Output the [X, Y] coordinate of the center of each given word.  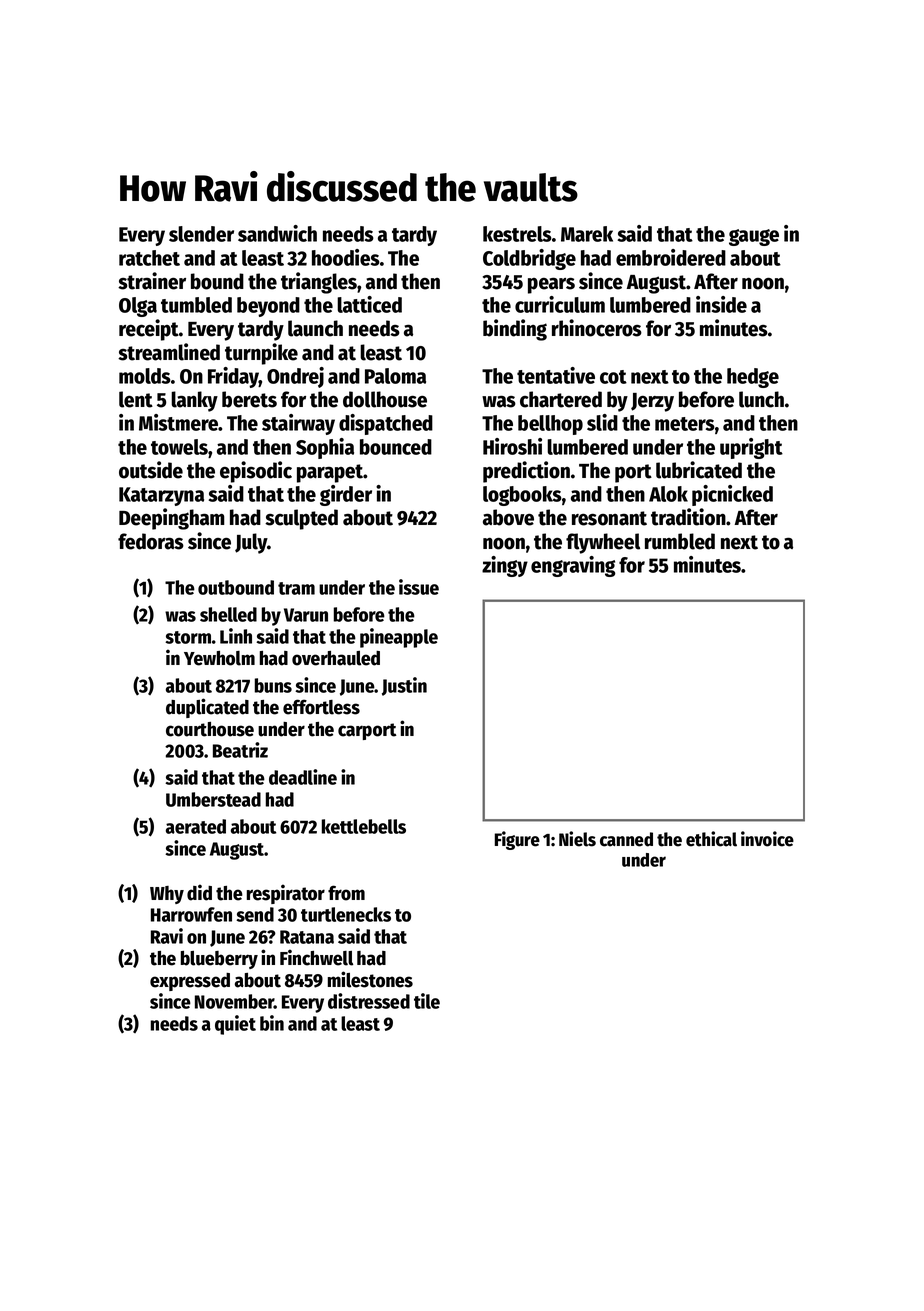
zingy [505, 566]
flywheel [603, 543]
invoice [767, 839]
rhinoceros [597, 328]
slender [201, 234]
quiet [235, 1025]
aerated [196, 826]
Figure [517, 840]
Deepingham [171, 519]
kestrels [517, 234]
